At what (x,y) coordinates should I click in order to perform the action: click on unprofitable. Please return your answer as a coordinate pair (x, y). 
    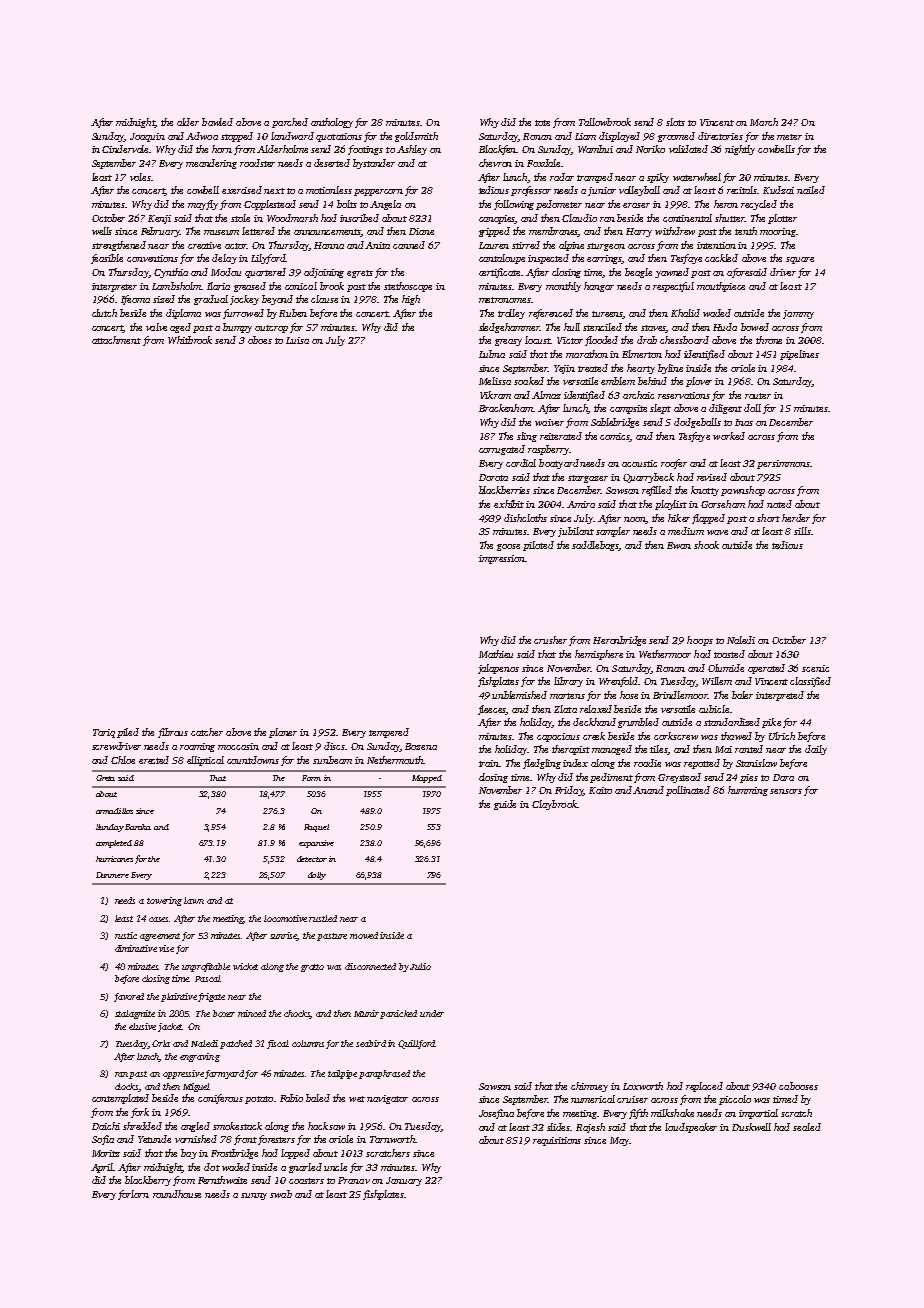
    Looking at the image, I should click on (206, 967).
